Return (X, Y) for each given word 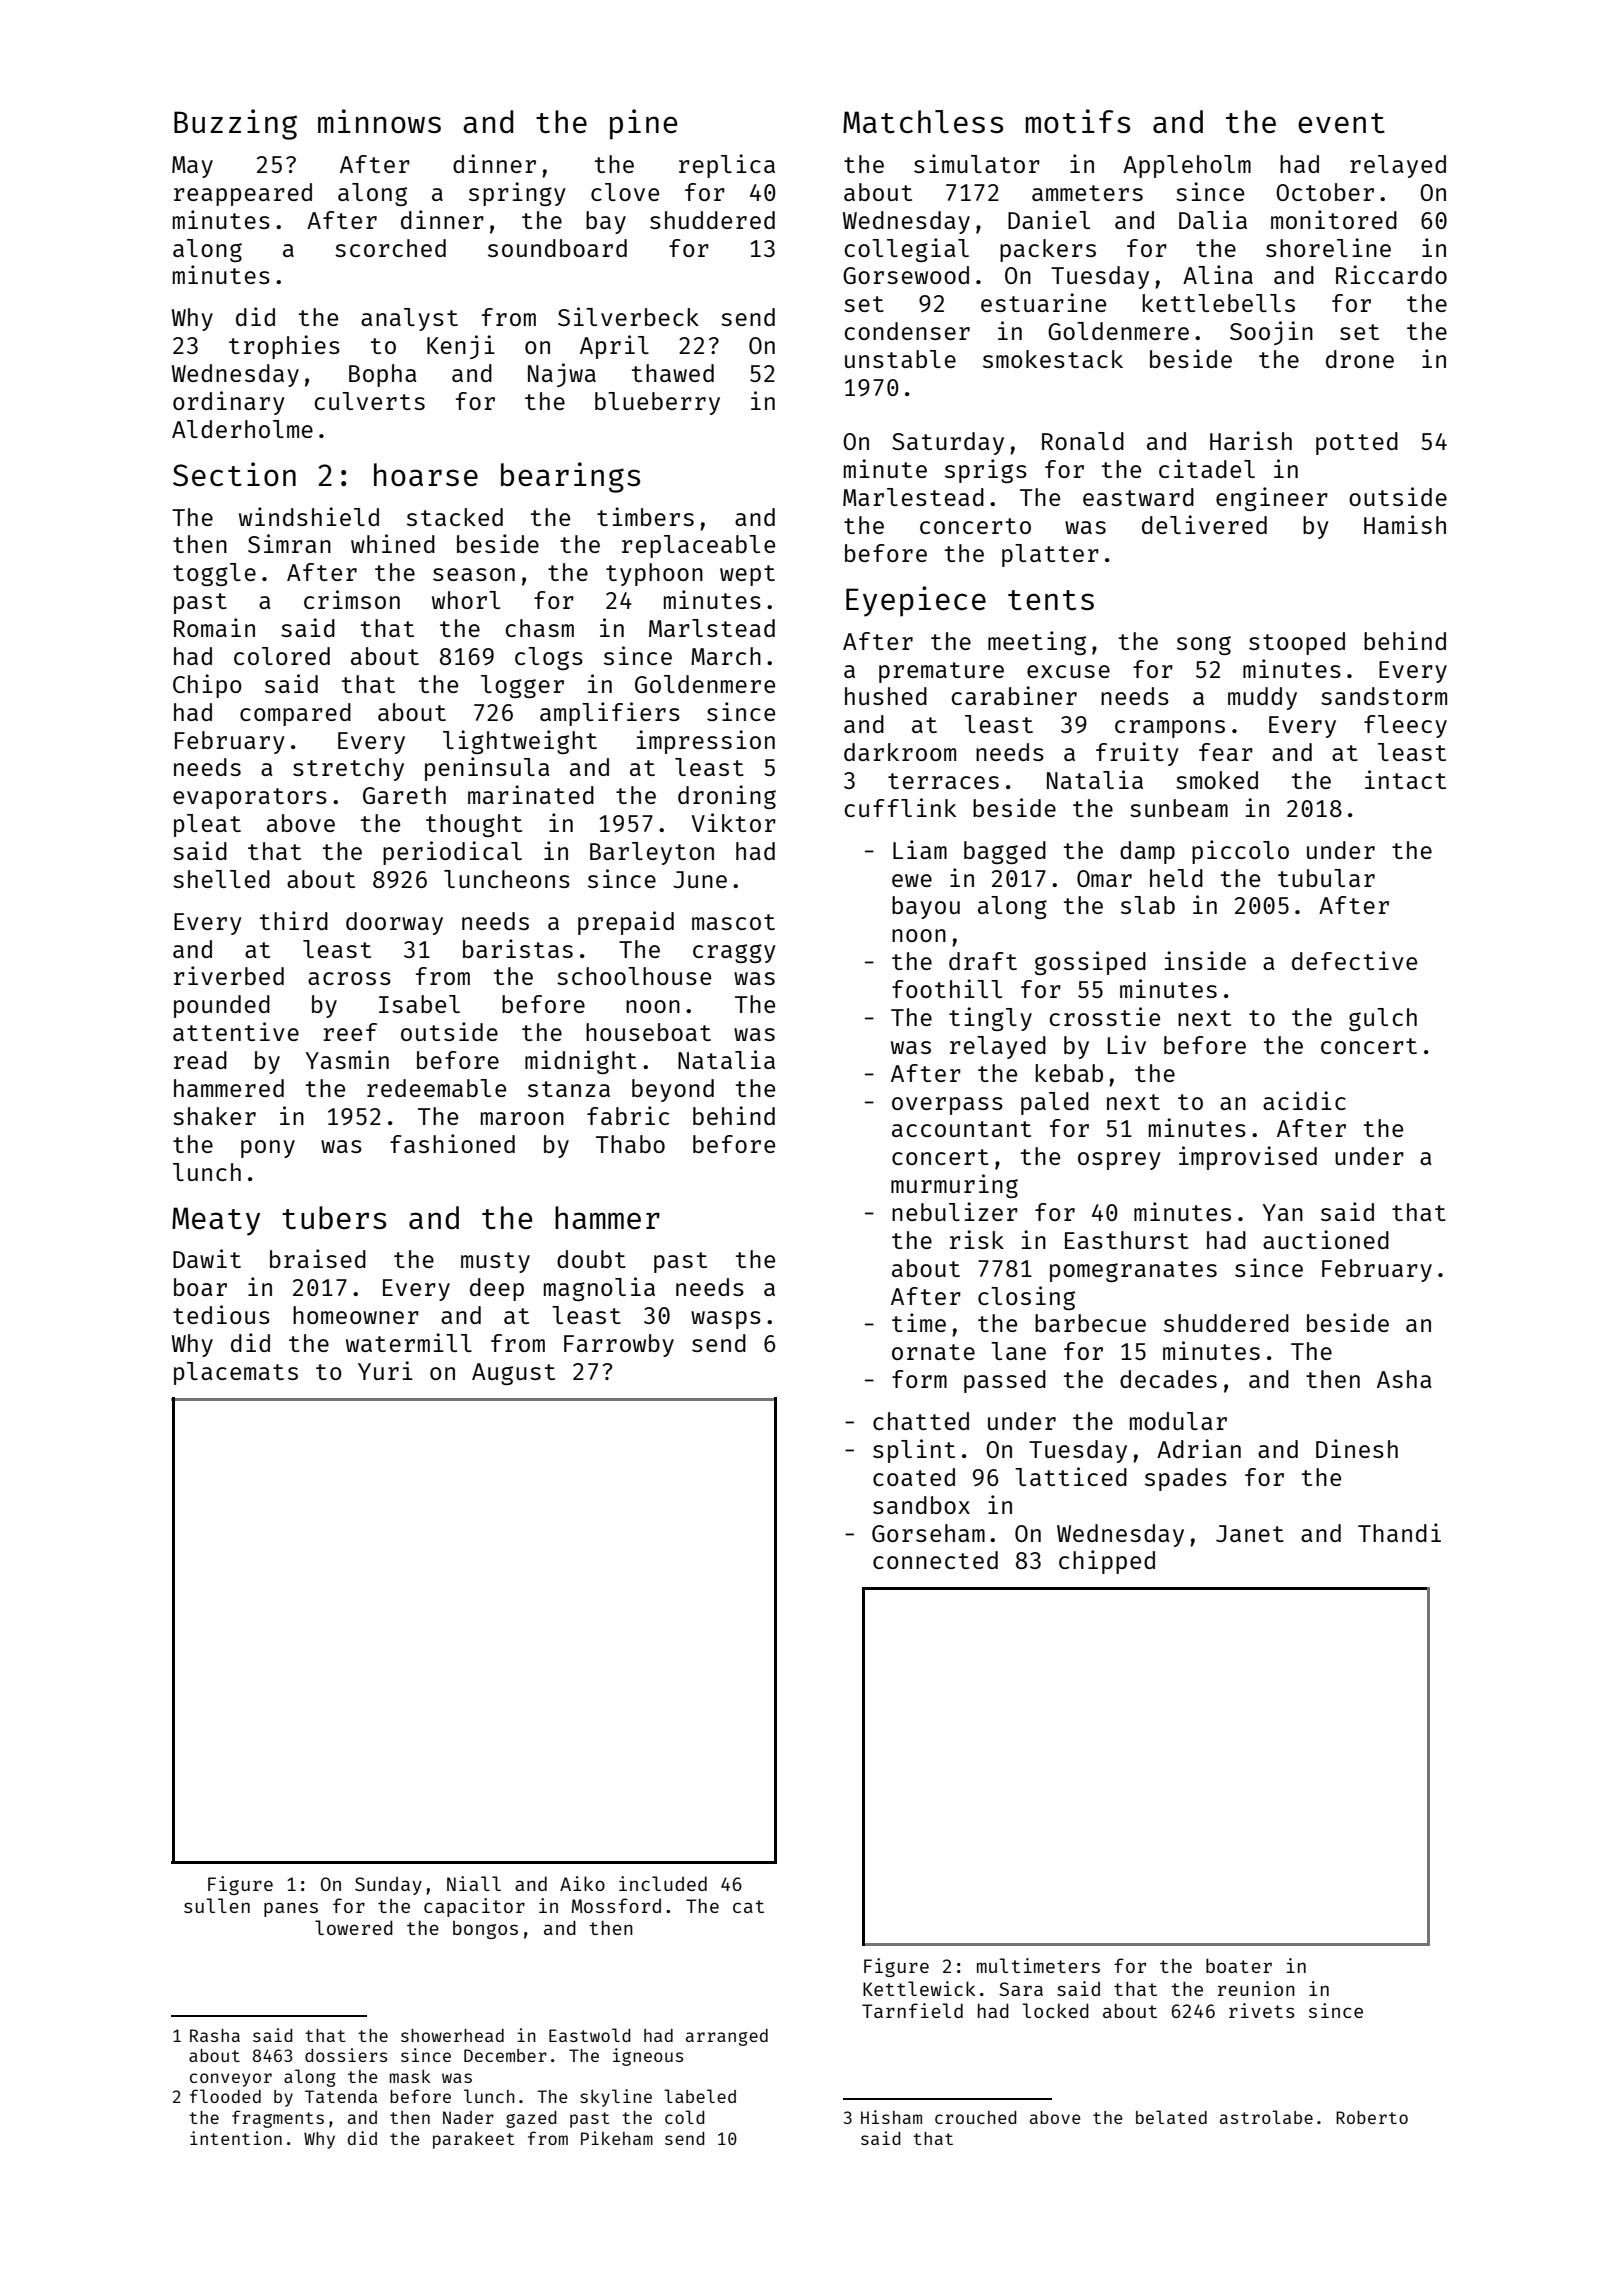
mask (410, 2076)
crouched (975, 2117)
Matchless (923, 121)
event (1341, 123)
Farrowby (619, 1345)
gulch (1383, 1019)
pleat (207, 825)
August (513, 1374)
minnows (379, 121)
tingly (990, 1019)
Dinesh (1357, 1448)
